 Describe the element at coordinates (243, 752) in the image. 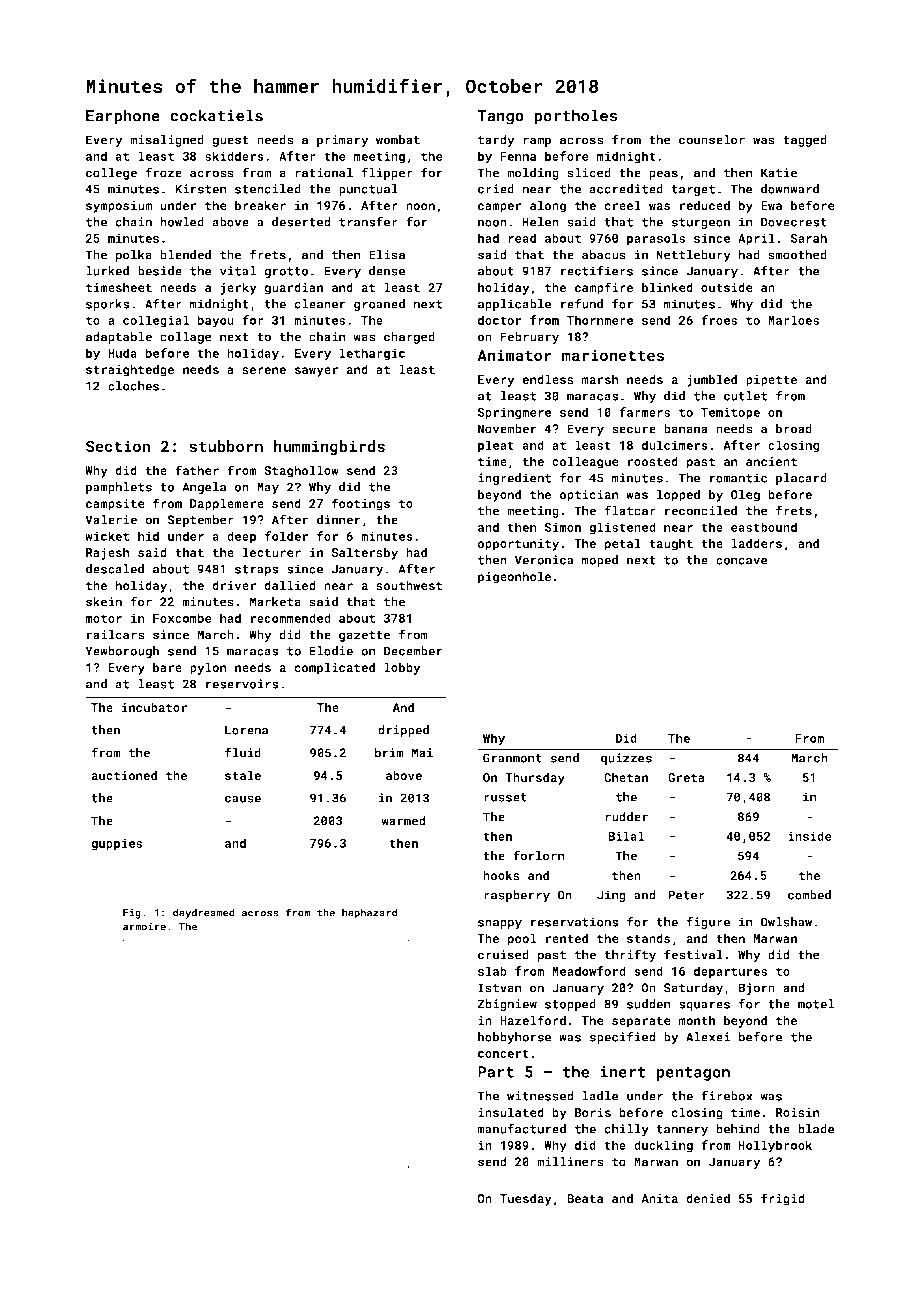

I see `fluid` at that location.
